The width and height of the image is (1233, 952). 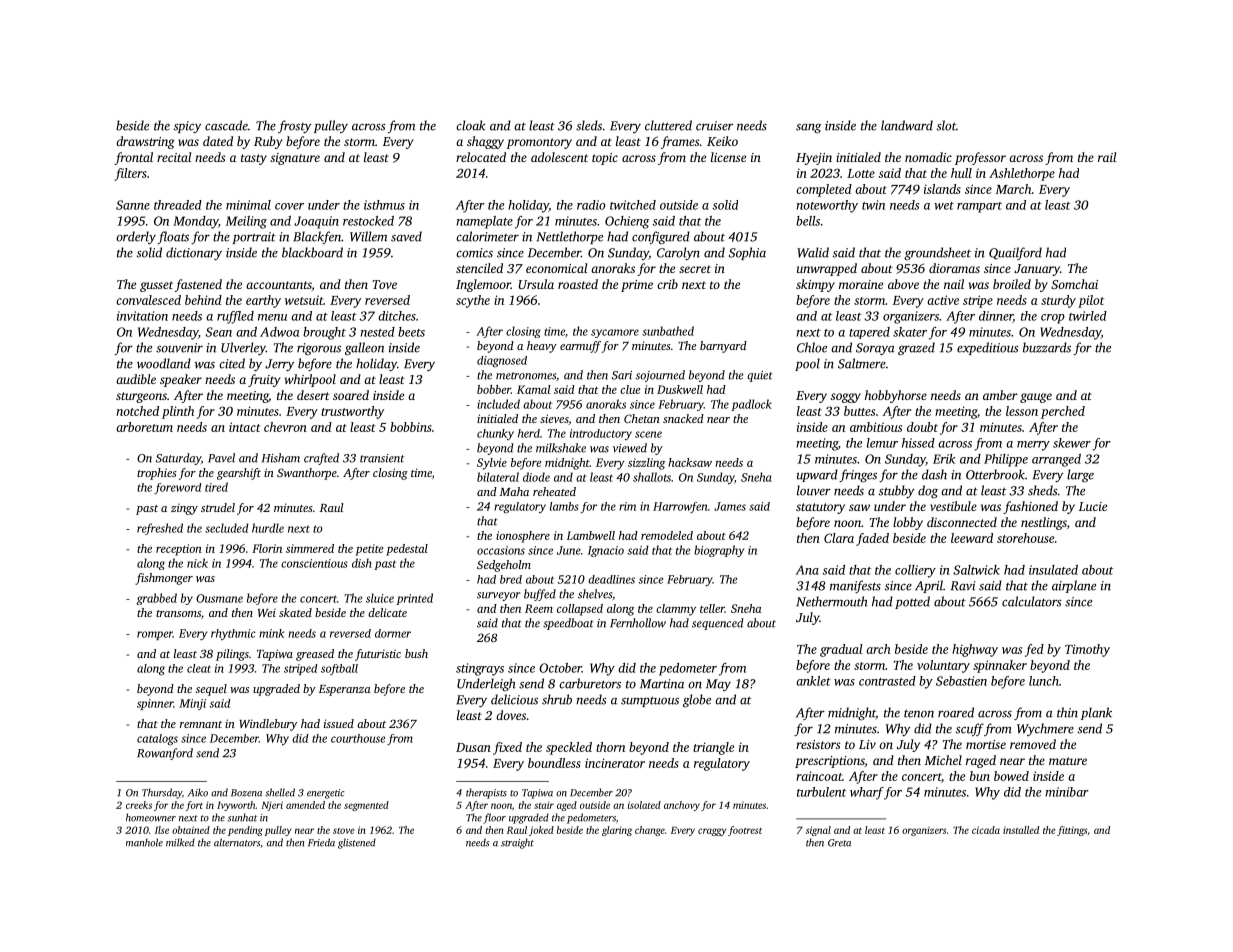 I want to click on cruiser, so click(x=714, y=126).
